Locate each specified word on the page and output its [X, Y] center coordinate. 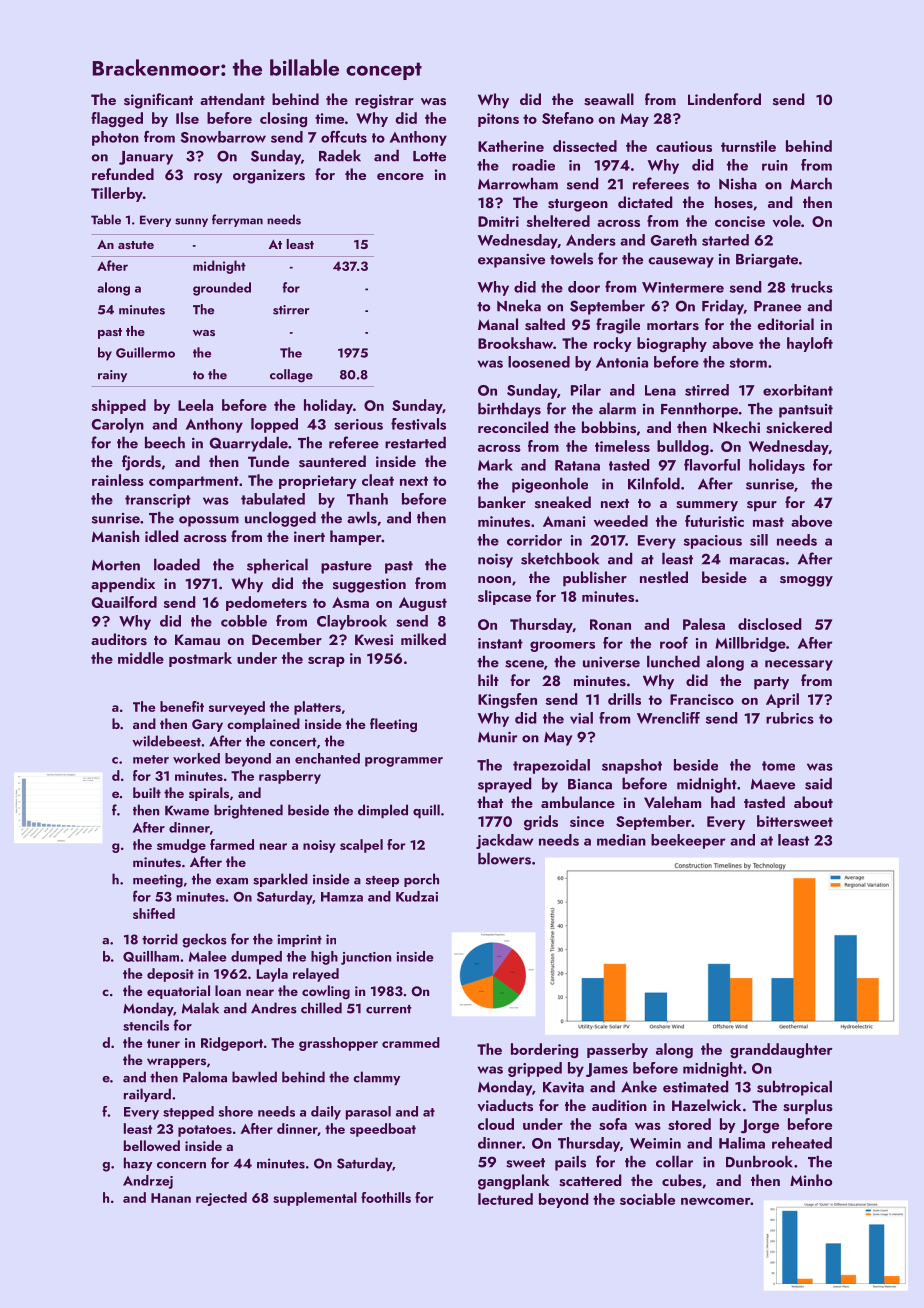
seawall [609, 99]
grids [541, 823]
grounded [222, 289]
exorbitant [798, 390]
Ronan [610, 624]
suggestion [369, 585]
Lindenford [724, 99]
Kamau [197, 639]
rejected [221, 1199]
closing [283, 120]
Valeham [672, 802]
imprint [299, 940]
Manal [498, 324]
